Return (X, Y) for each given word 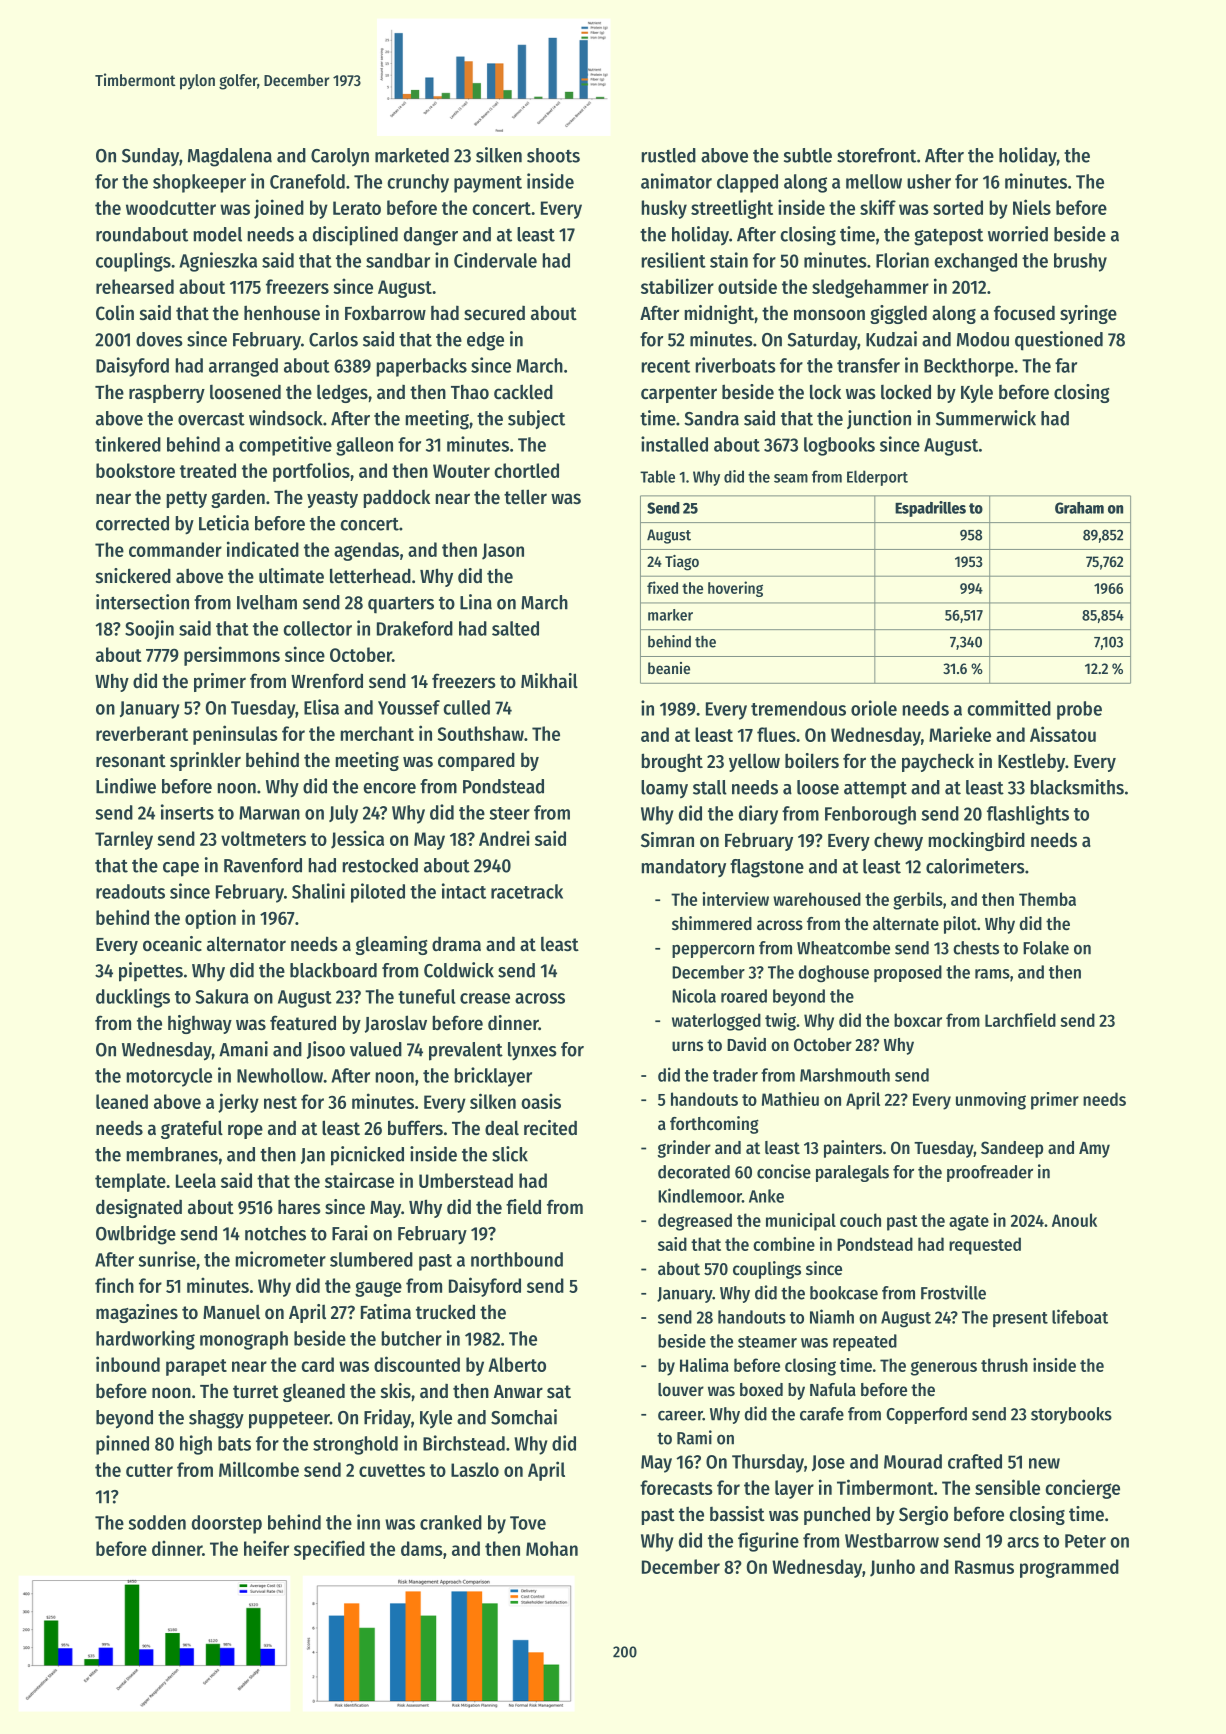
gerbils (918, 901)
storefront (876, 155)
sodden (157, 1522)
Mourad (913, 1461)
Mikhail (549, 680)
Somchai (524, 1417)
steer (509, 813)
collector (317, 628)
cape (181, 869)
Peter (1085, 1541)
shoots (553, 155)
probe (1079, 710)
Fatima (386, 1311)
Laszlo (475, 1469)
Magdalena (230, 157)
